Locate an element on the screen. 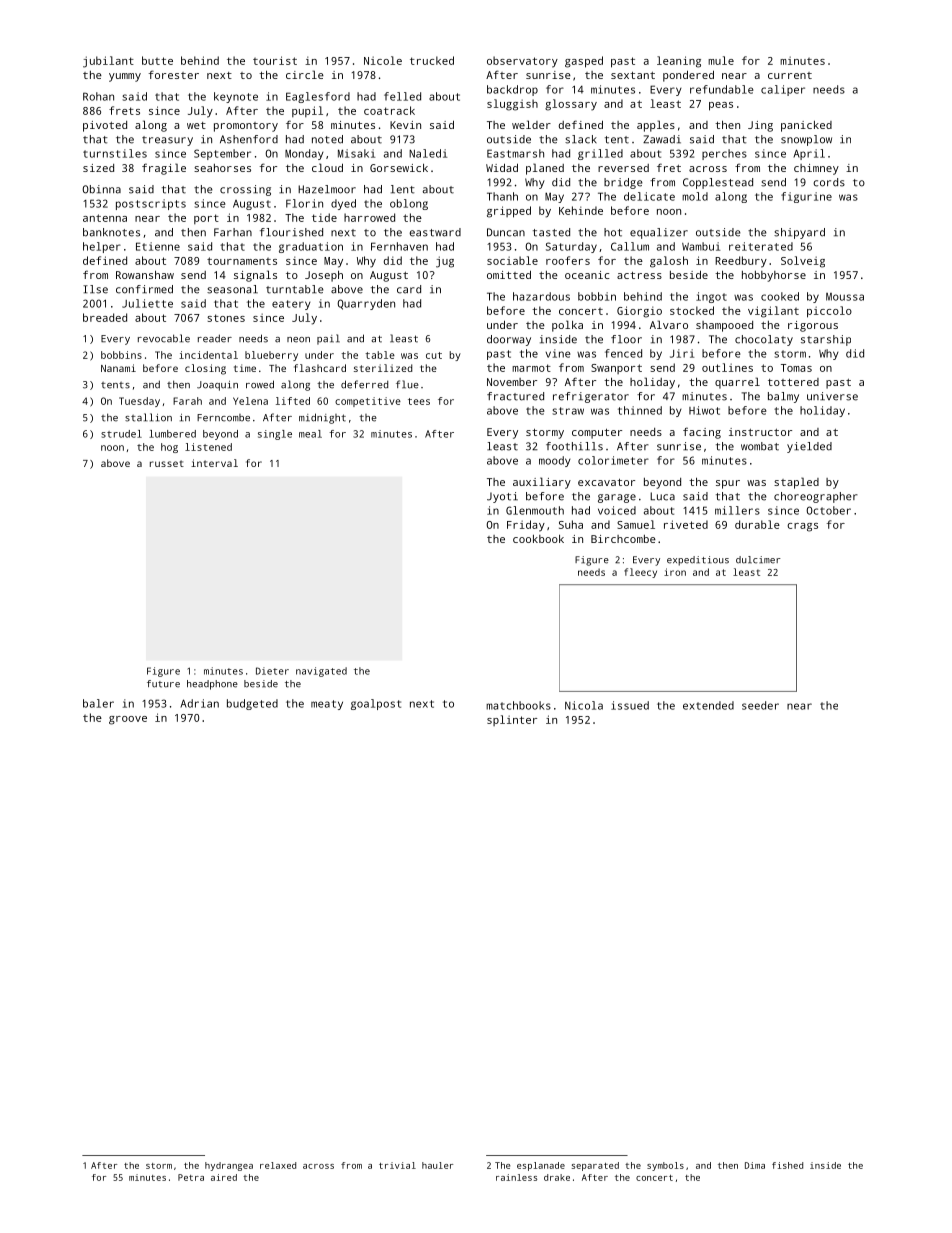 The image size is (952, 1233). groove is located at coordinates (128, 720).
